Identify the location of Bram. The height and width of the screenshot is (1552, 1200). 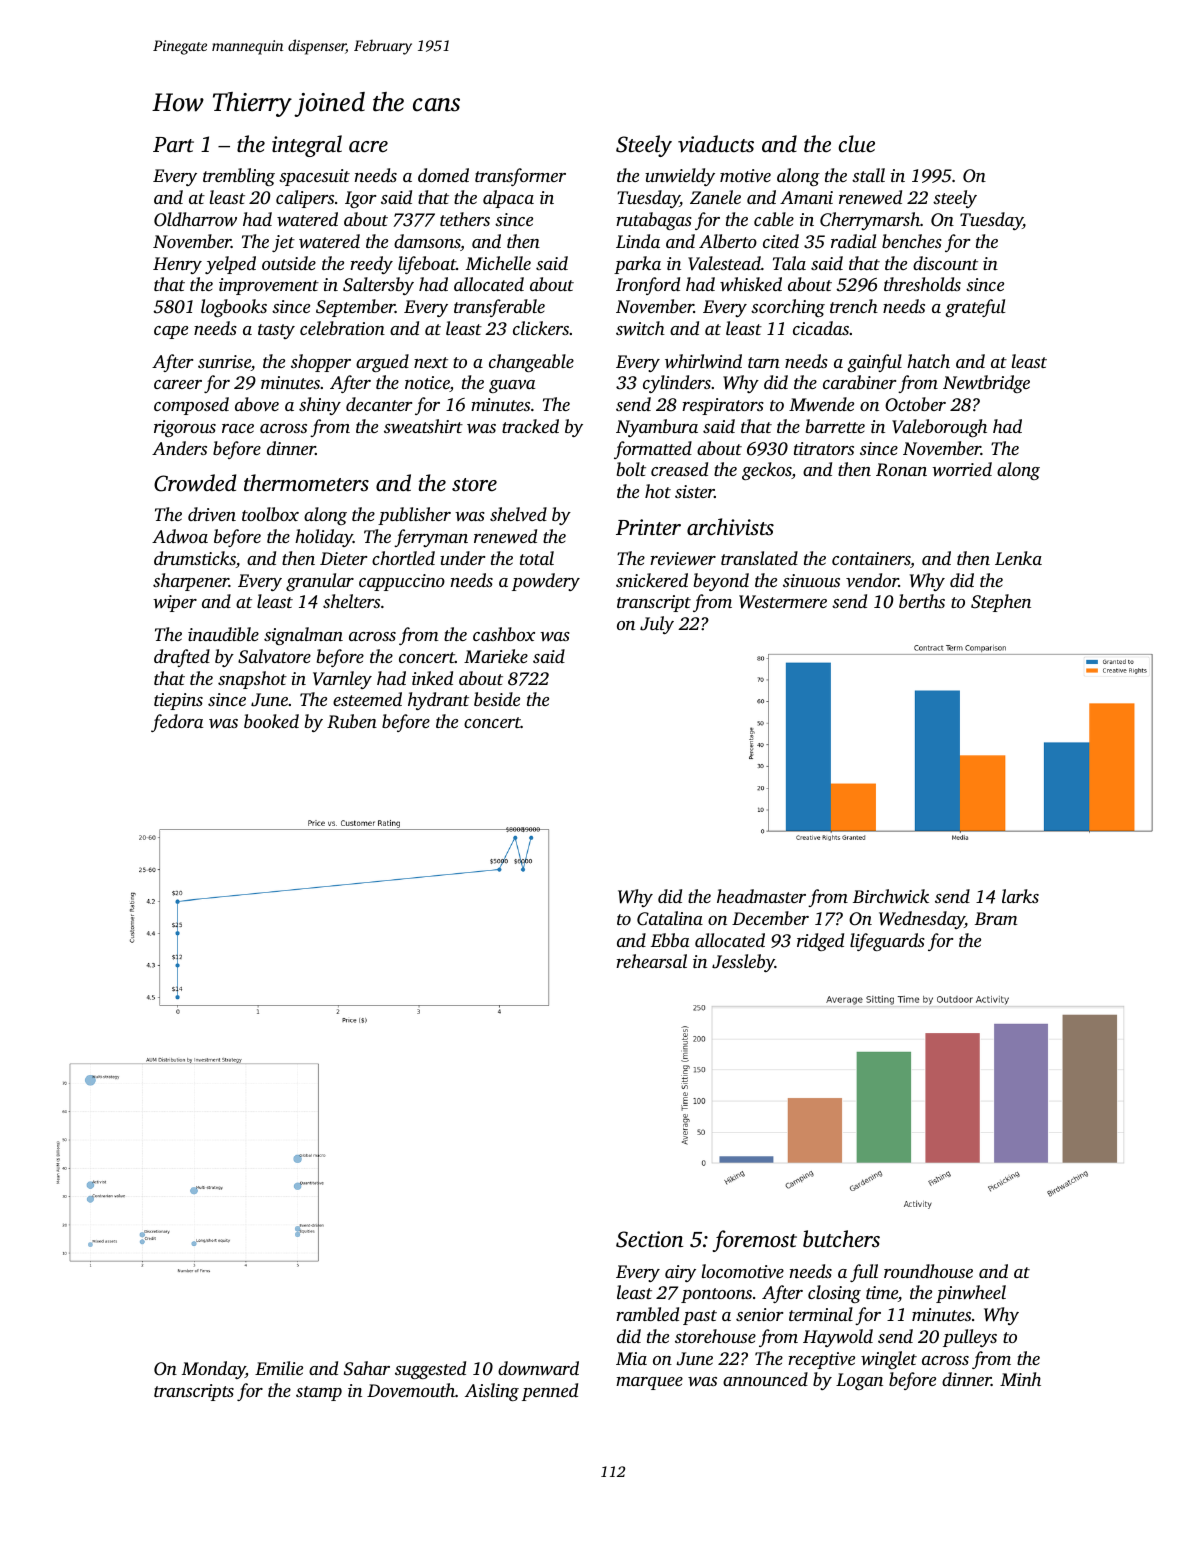
(996, 918).
